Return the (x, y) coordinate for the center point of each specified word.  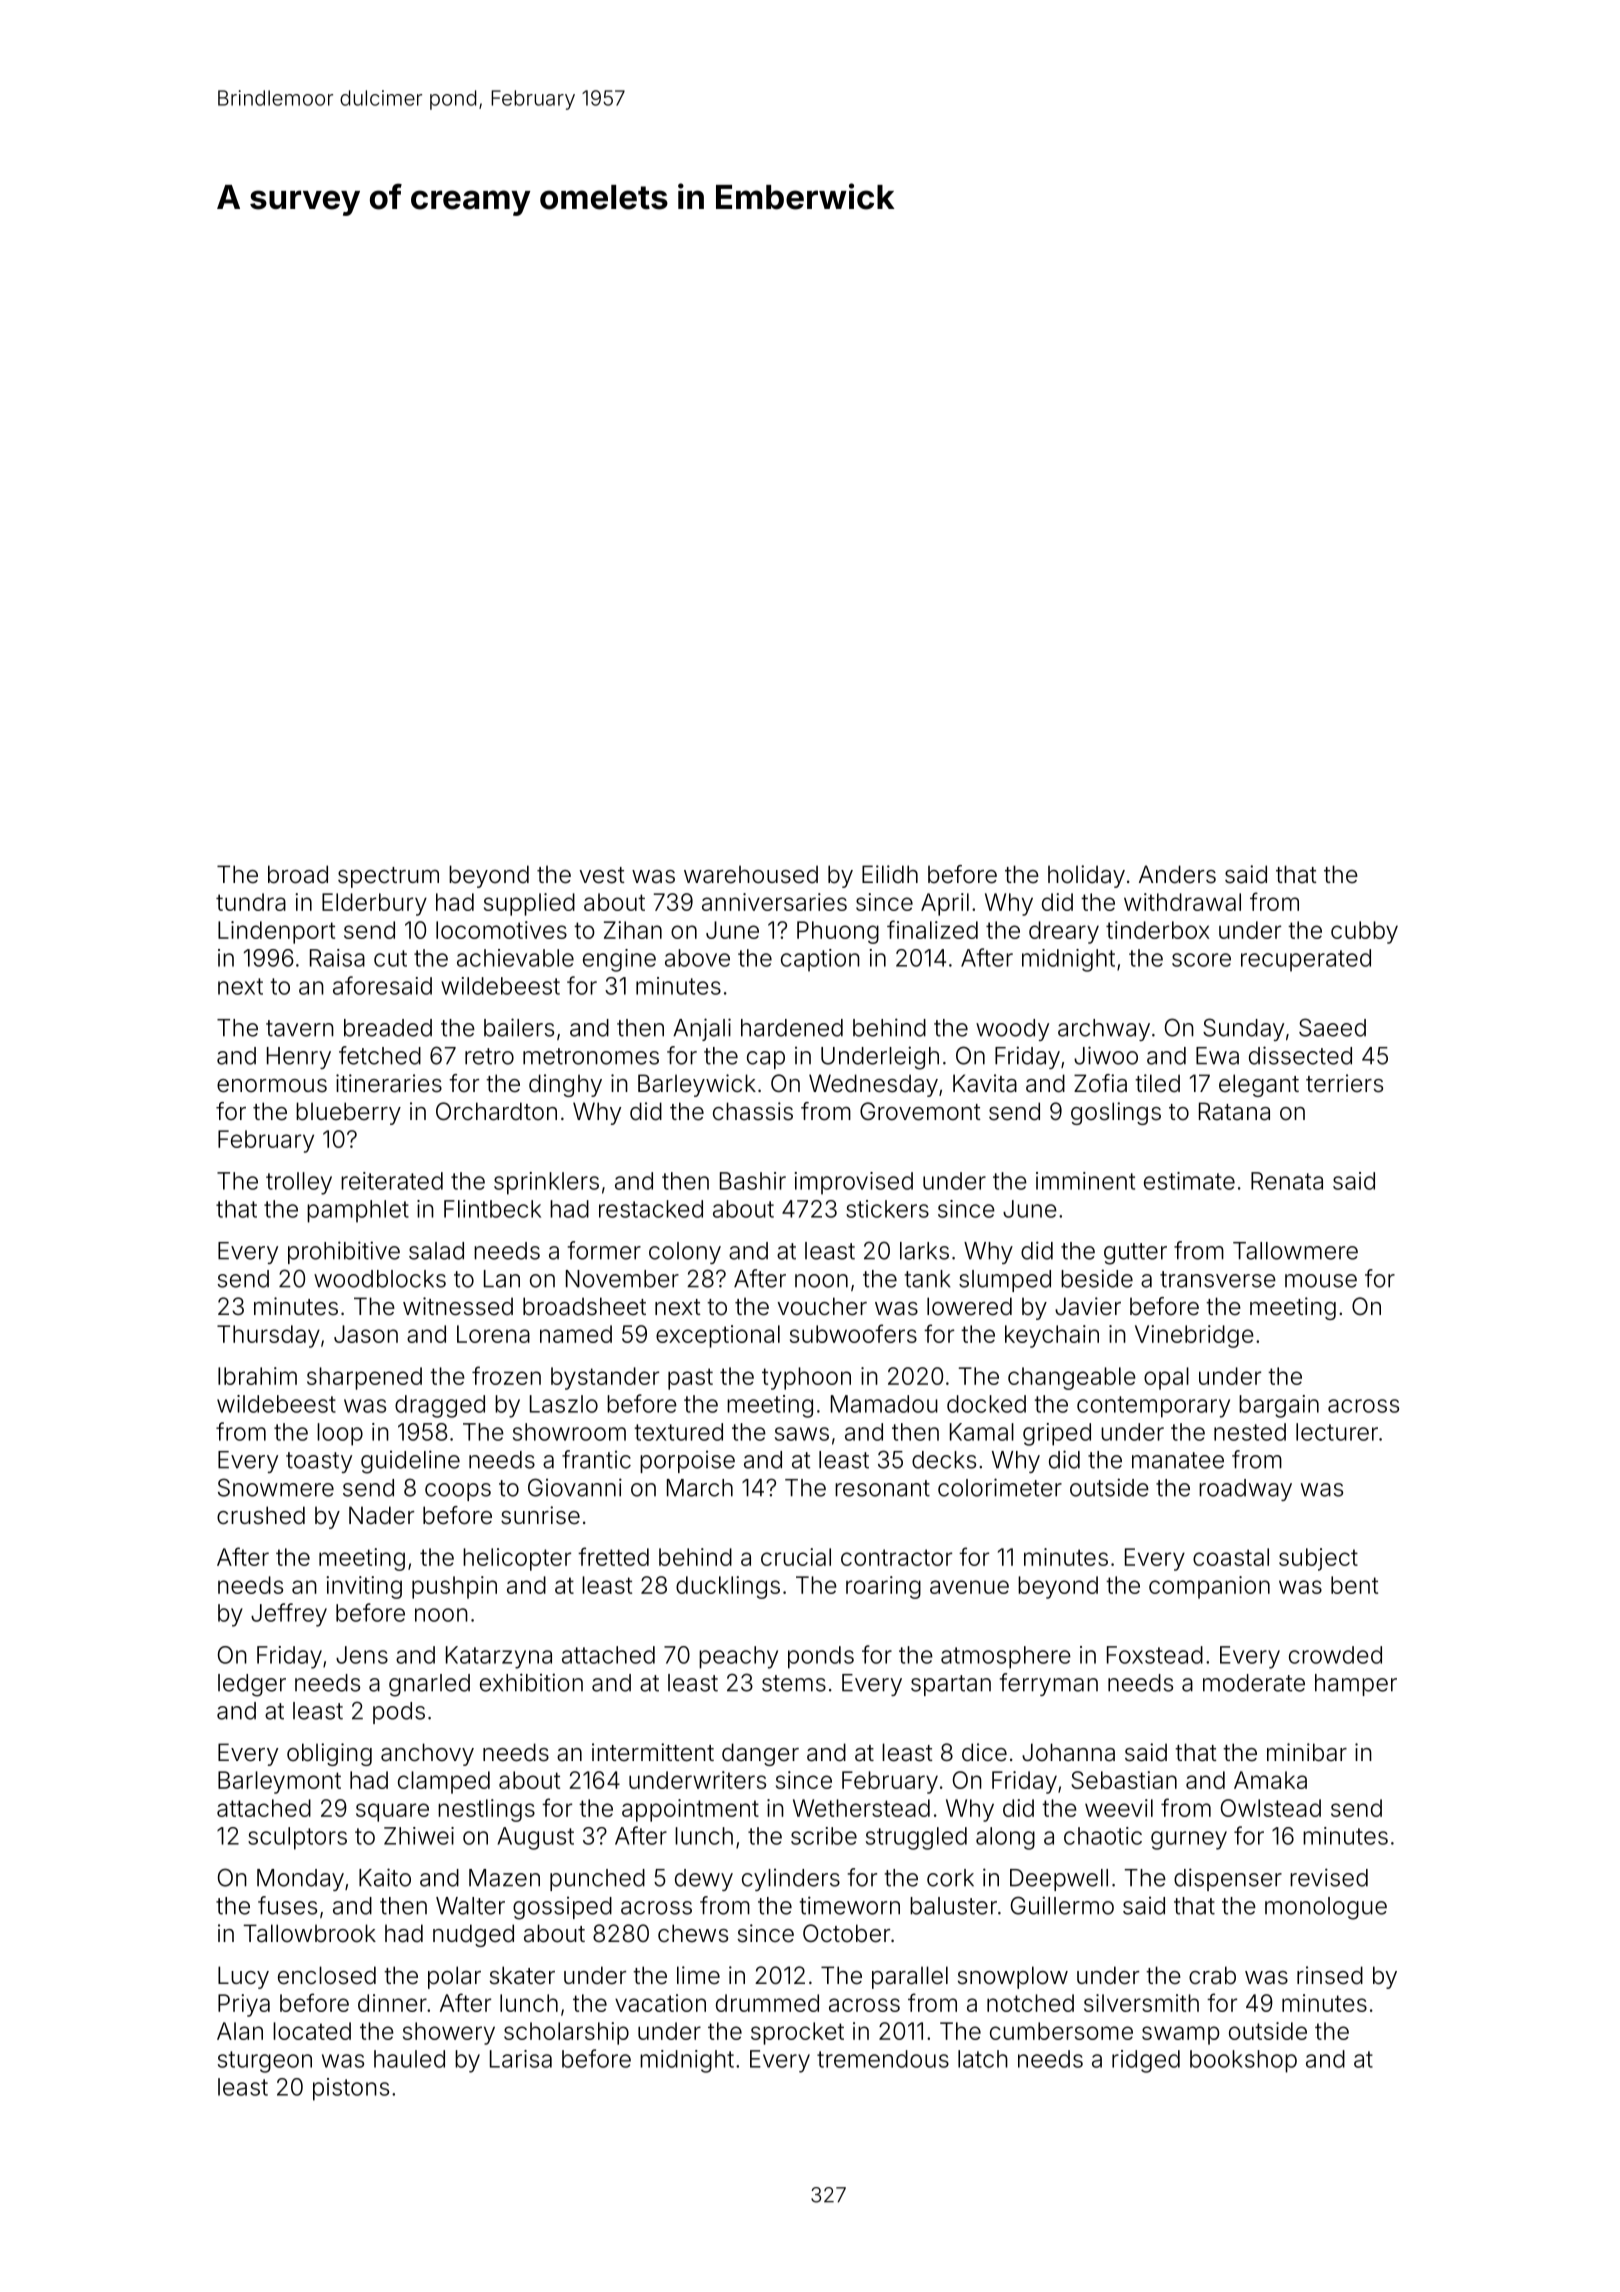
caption (820, 960)
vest (602, 875)
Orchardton (496, 1111)
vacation (660, 2003)
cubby (1364, 932)
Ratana (1234, 1111)
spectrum (388, 877)
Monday (300, 1880)
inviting (364, 1587)
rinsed (1330, 1975)
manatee (1178, 1460)
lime (698, 1975)
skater (522, 1975)
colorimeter (1000, 1487)
